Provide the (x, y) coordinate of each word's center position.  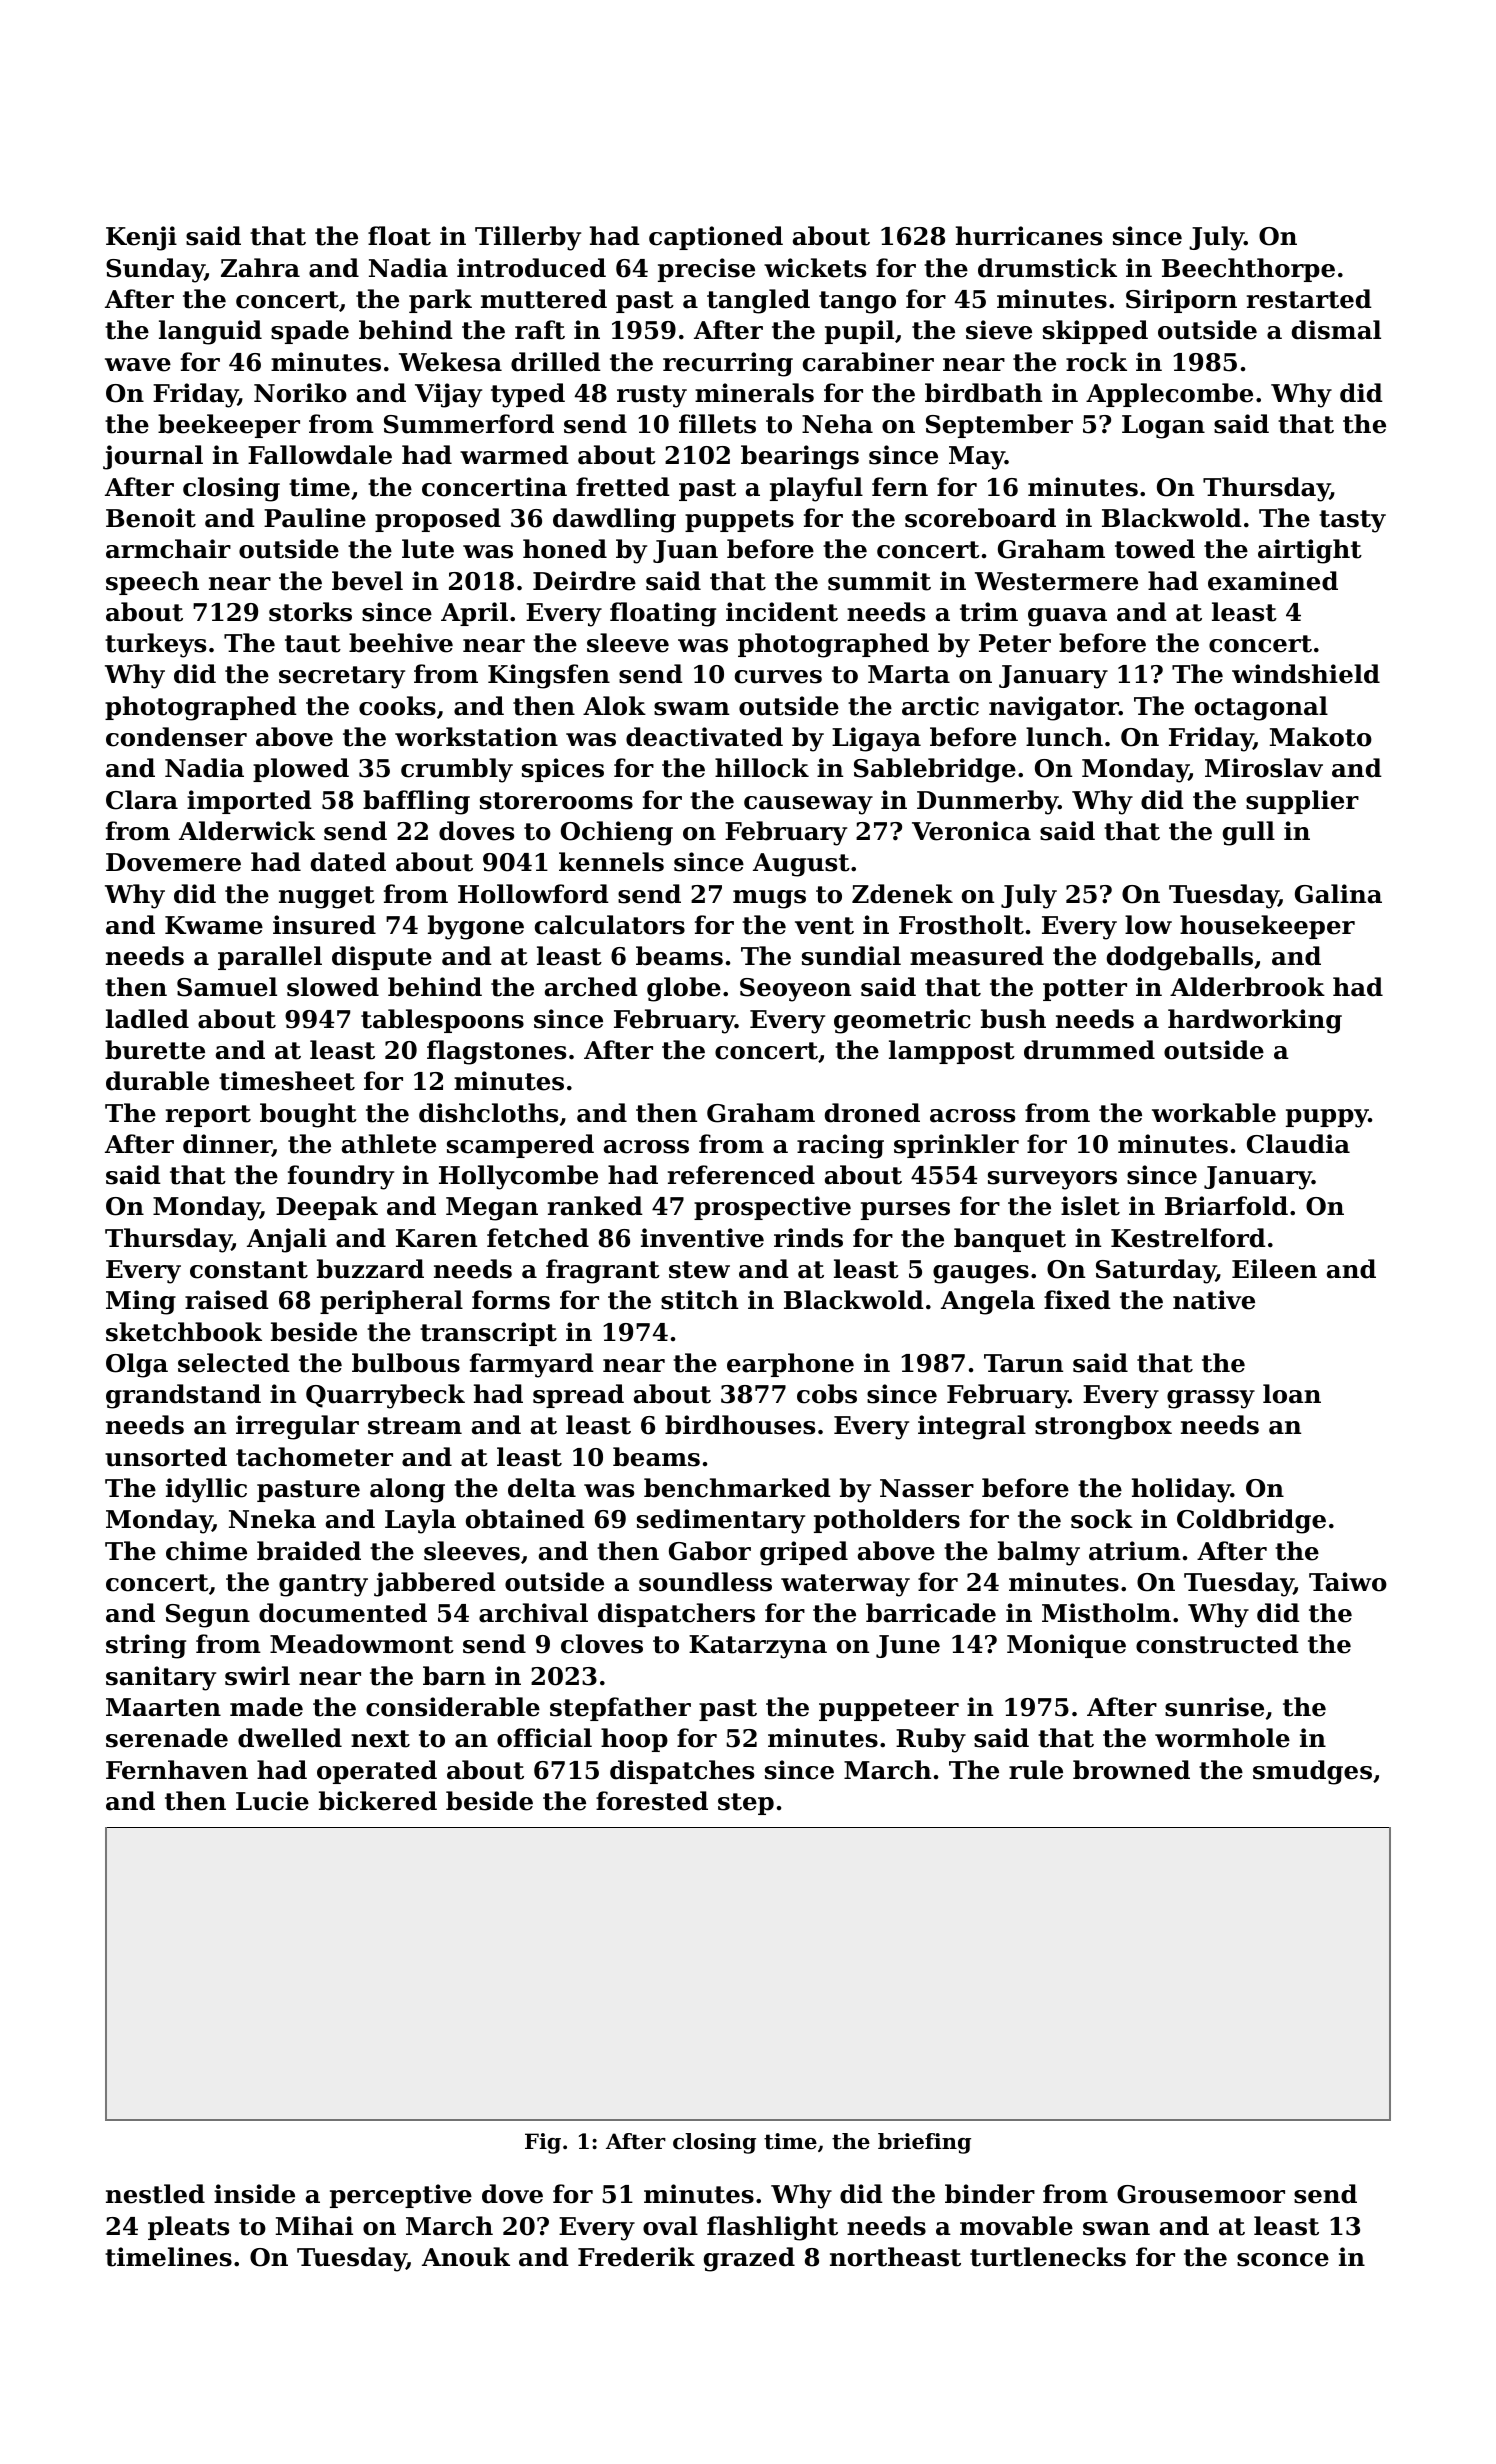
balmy (1039, 1553)
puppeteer (889, 1710)
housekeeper (1267, 927)
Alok (614, 706)
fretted (623, 487)
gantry (323, 1585)
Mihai (314, 2226)
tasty (1352, 521)
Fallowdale (320, 455)
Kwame (214, 925)
